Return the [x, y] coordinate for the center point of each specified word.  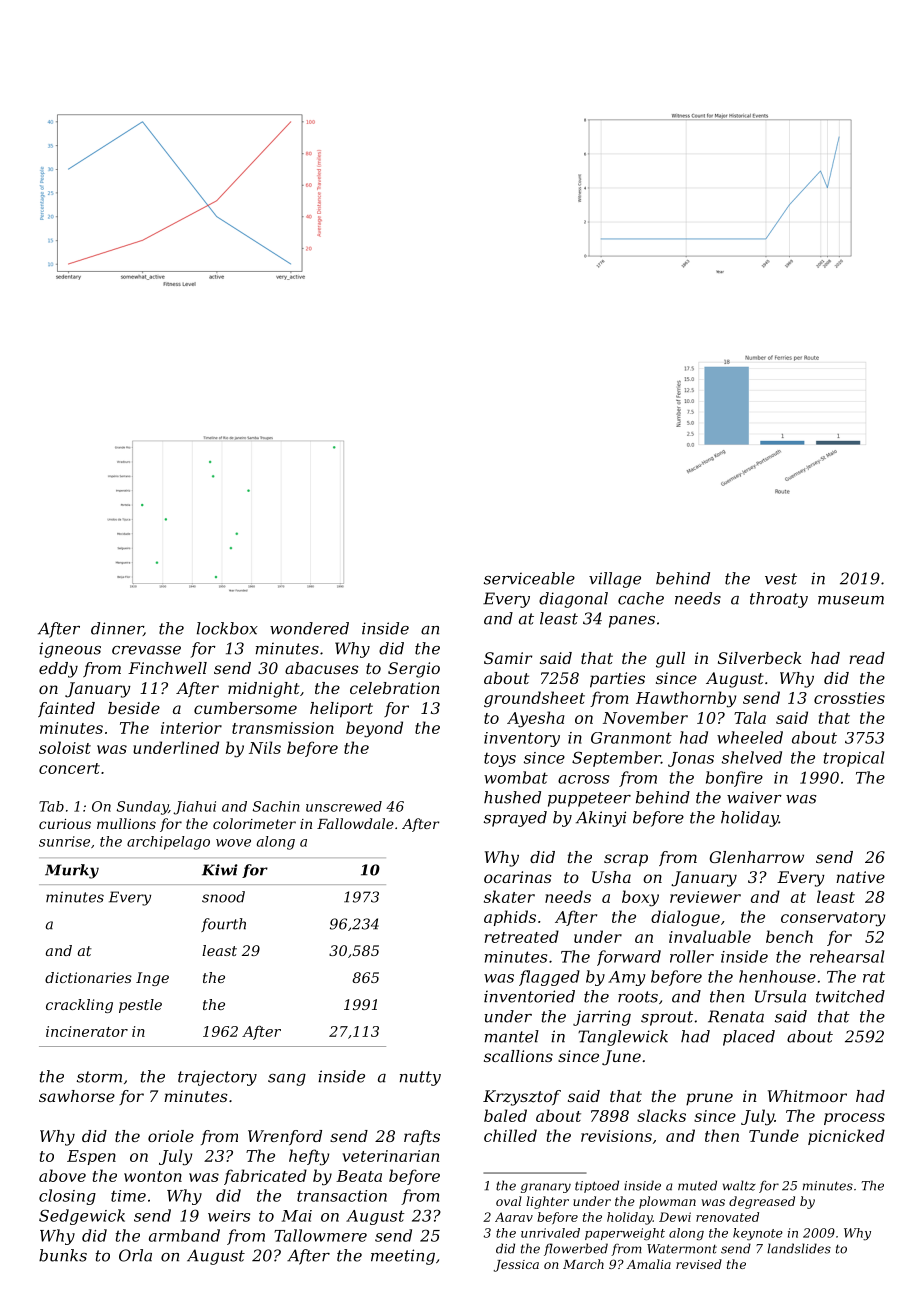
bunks [63, 1255]
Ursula [780, 996]
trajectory [217, 1078]
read [867, 658]
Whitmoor [807, 1096]
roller [692, 956]
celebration [395, 688]
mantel [512, 1036]
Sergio [414, 670]
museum [851, 600]
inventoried [529, 996]
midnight [264, 690]
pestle [140, 1006]
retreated [522, 936]
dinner [117, 629]
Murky [72, 871]
